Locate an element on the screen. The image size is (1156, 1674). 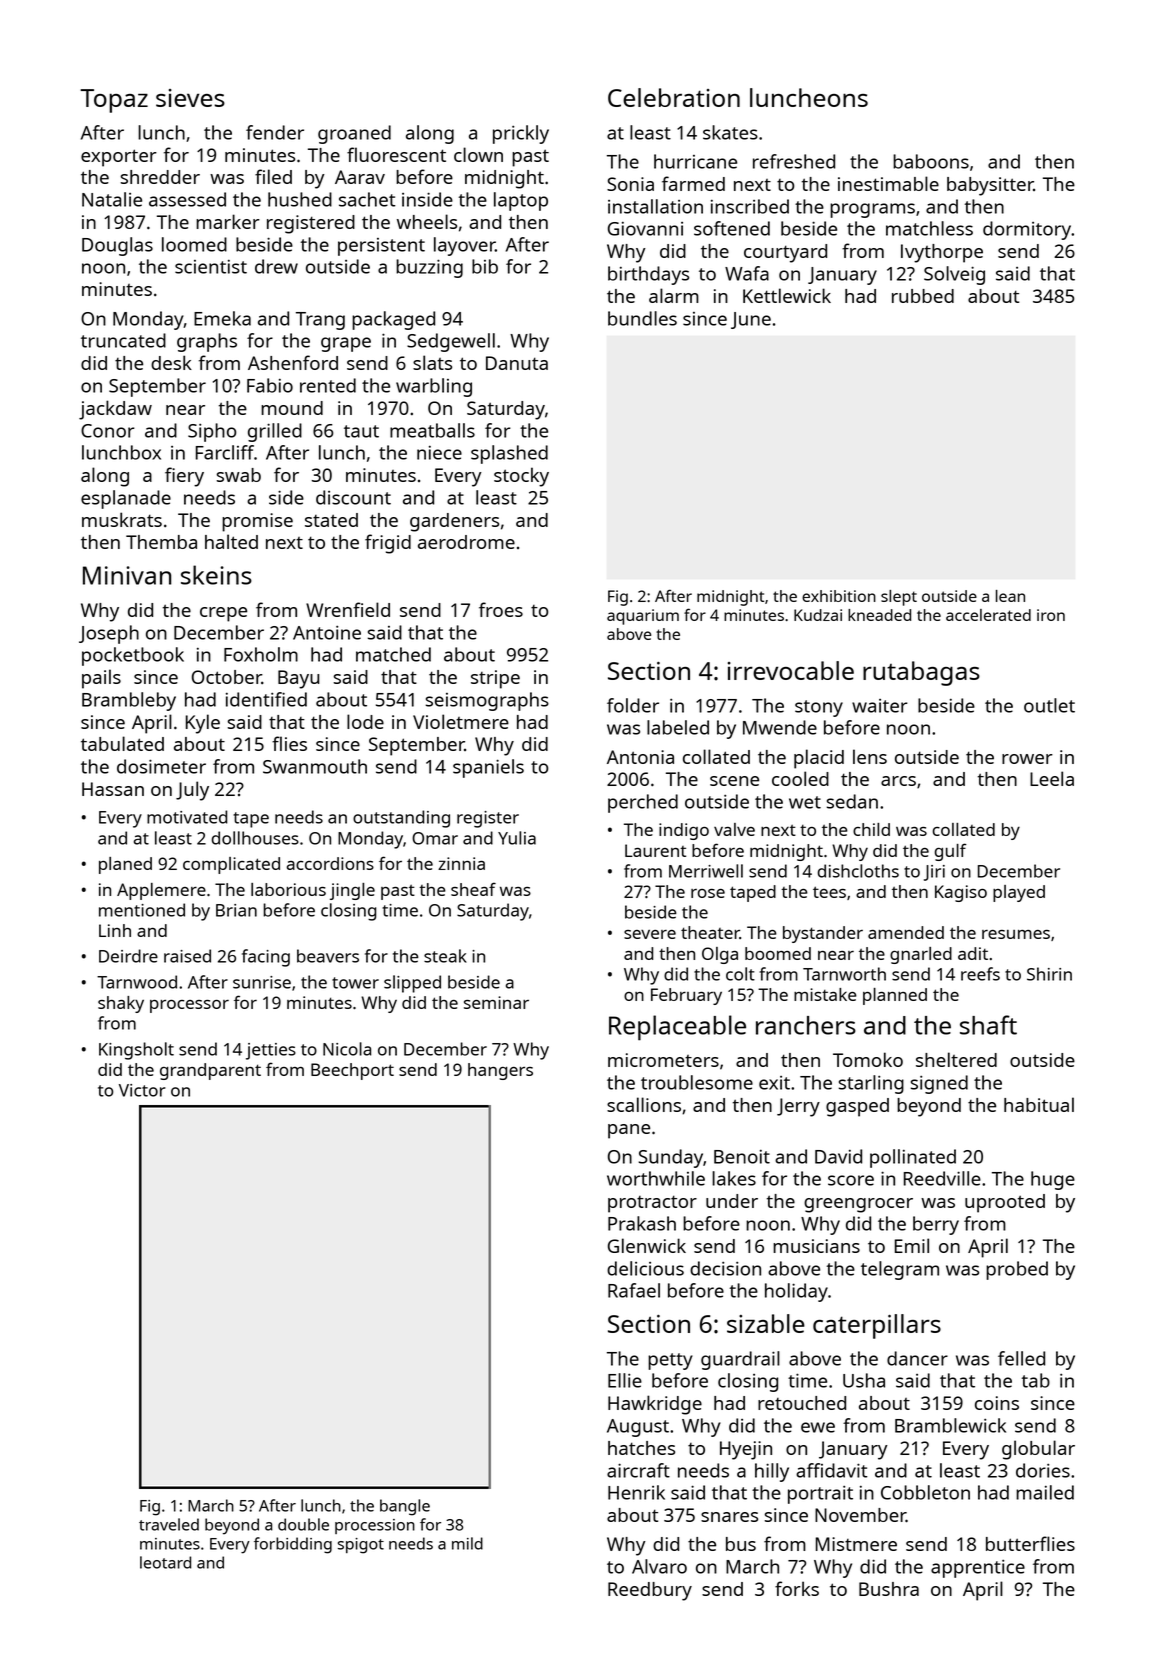
skeins is located at coordinates (216, 575).
